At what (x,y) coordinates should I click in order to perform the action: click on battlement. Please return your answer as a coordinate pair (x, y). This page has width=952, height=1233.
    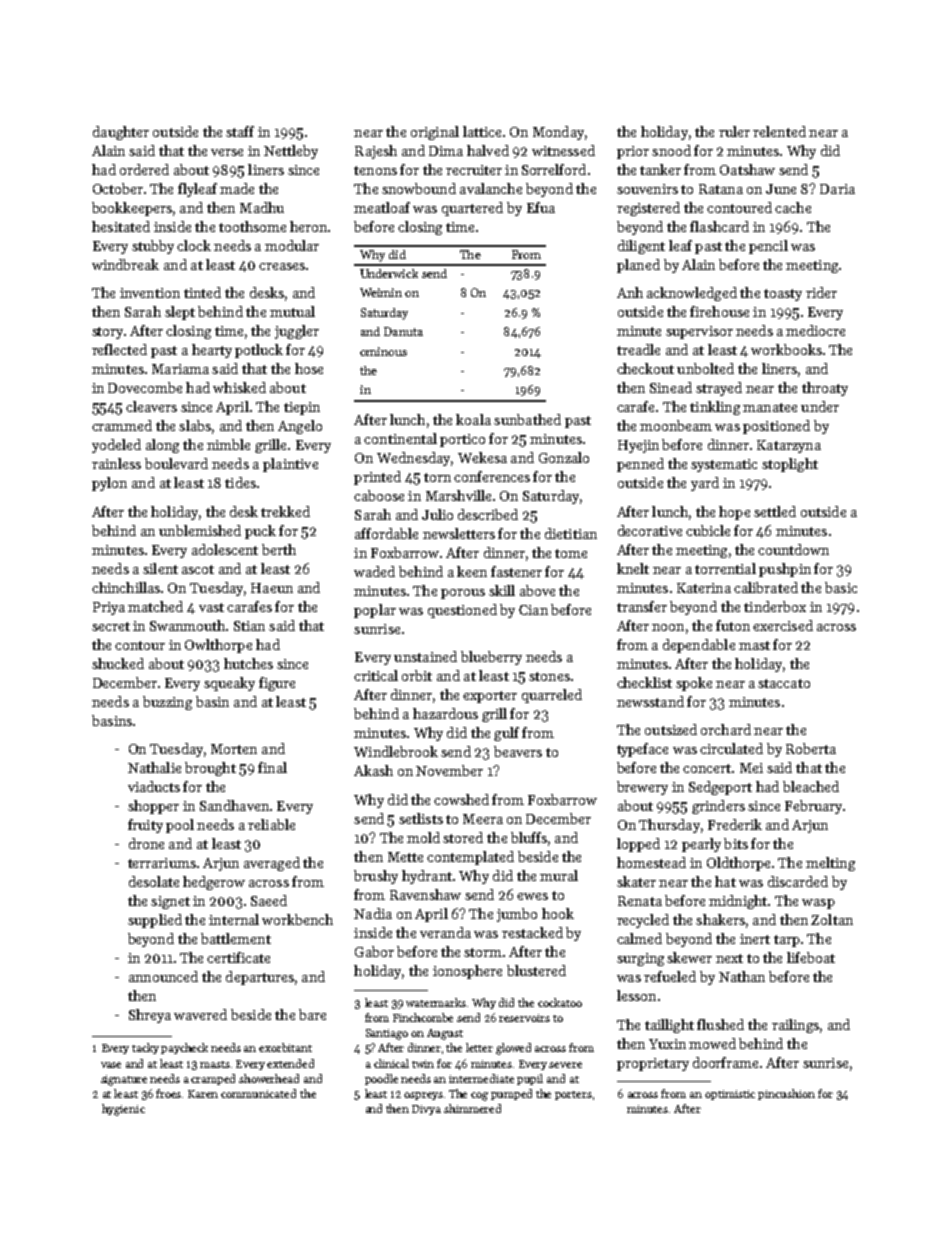
    Looking at the image, I should click on (236, 938).
